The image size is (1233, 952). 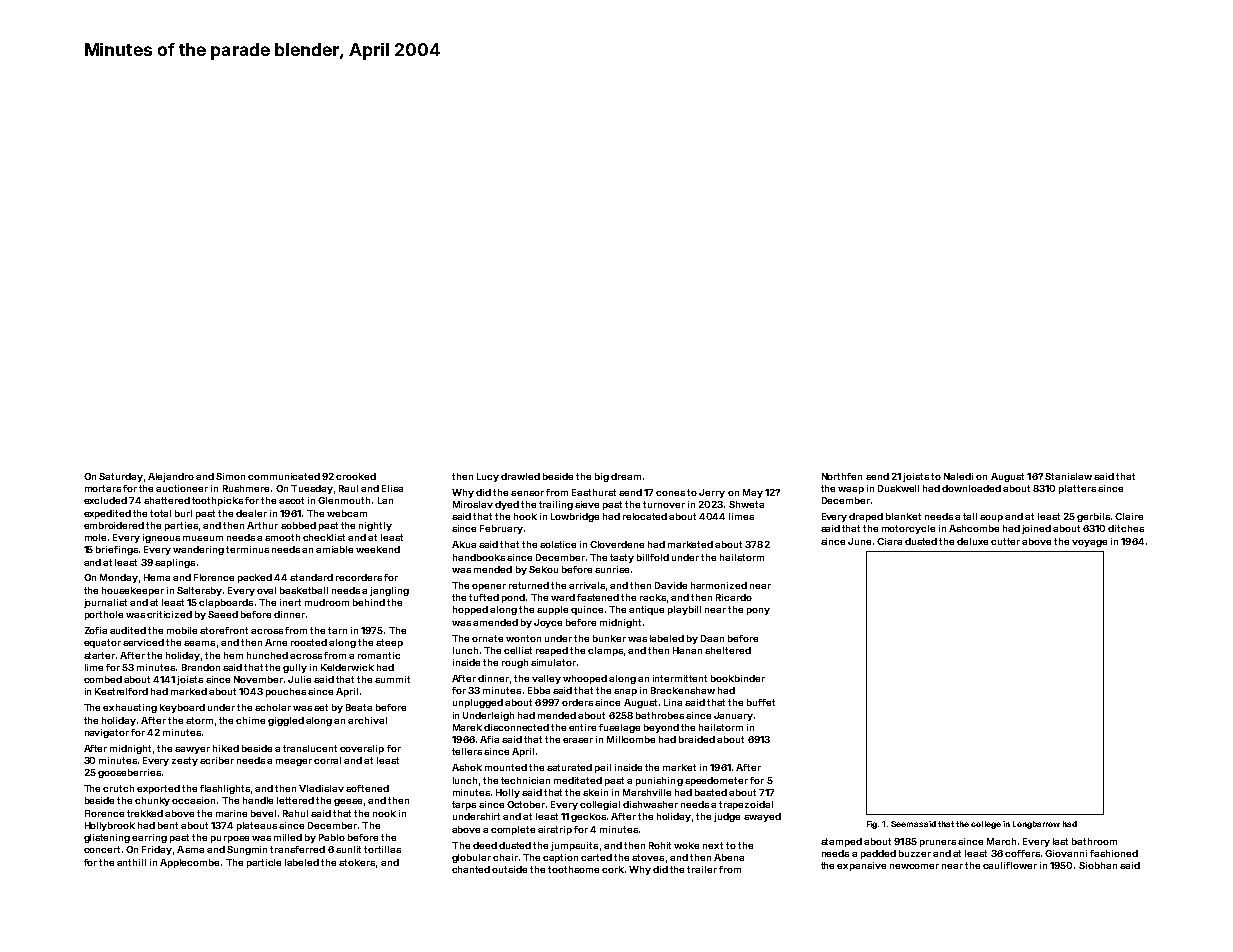 What do you see at coordinates (251, 513) in the page?
I see `dealer` at bounding box center [251, 513].
